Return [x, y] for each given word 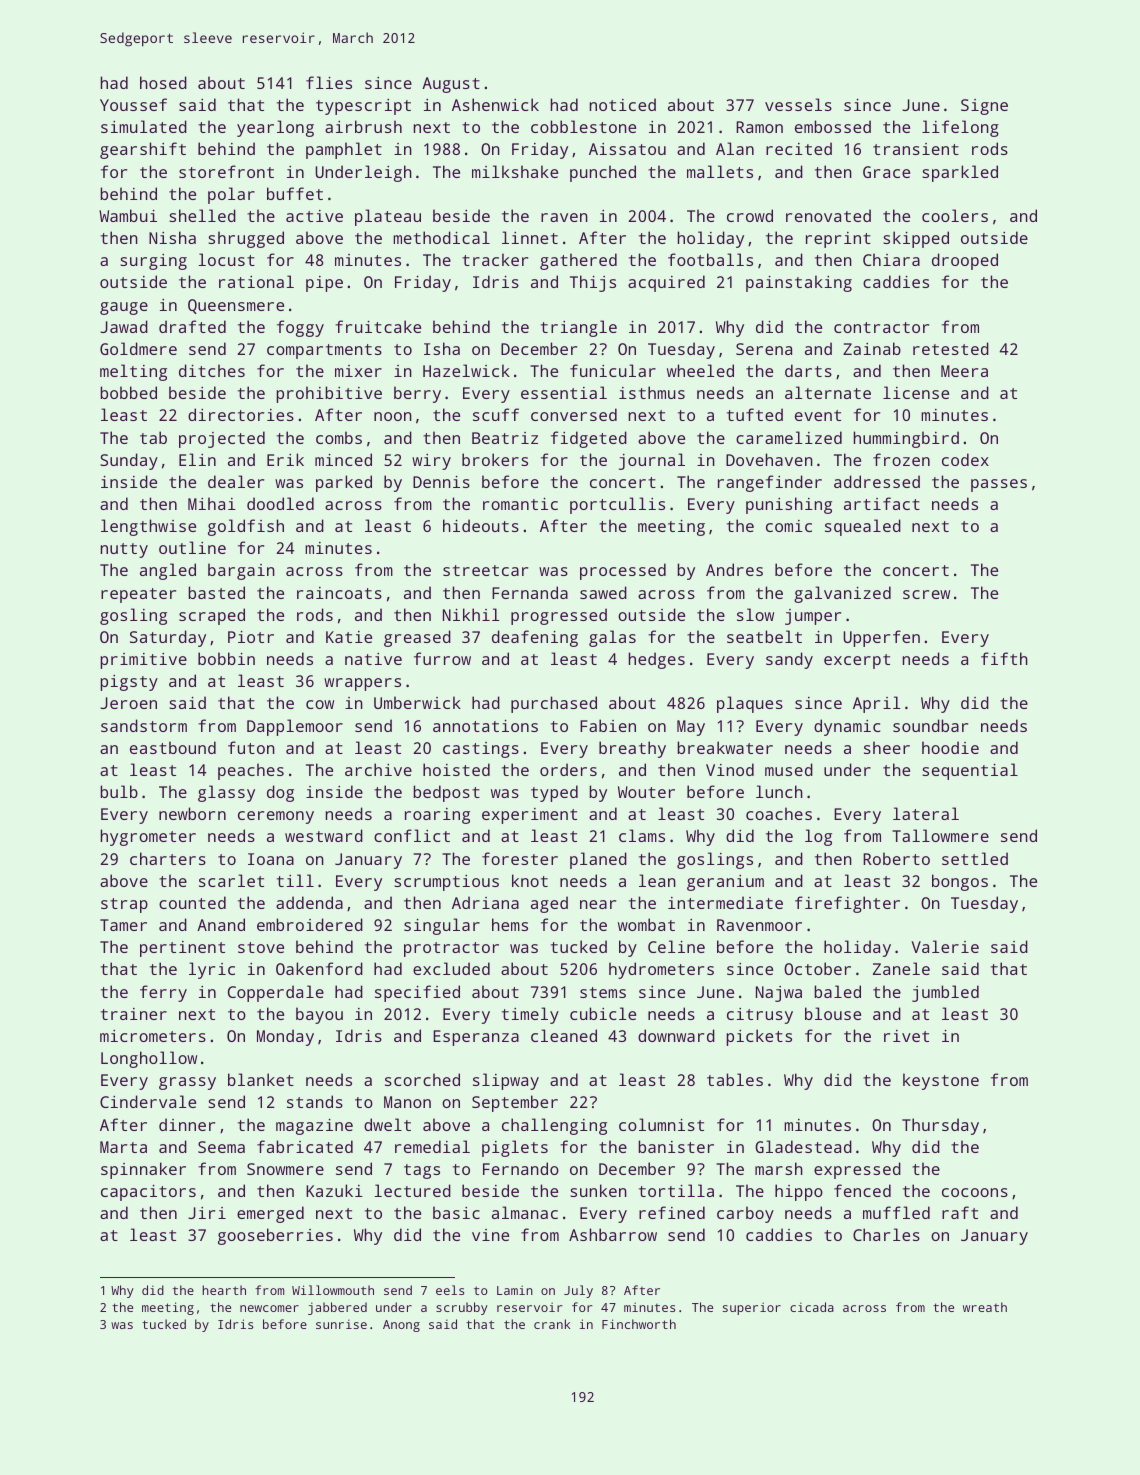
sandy [789, 660]
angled [168, 571]
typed [554, 793]
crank [552, 1324]
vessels [798, 104]
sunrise [341, 1324]
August [451, 85]
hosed [163, 82]
